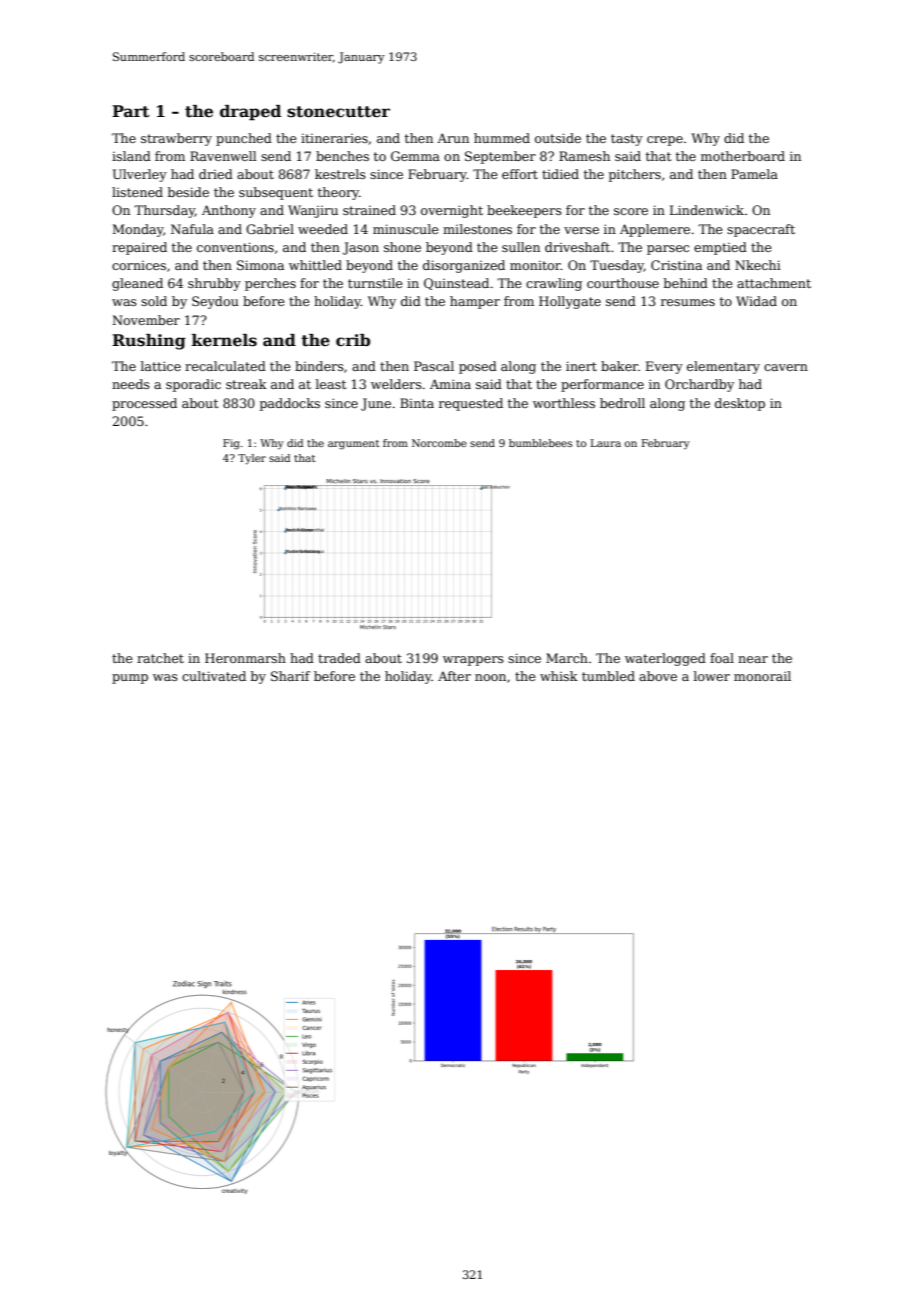 Image resolution: width=924 pixels, height=1308 pixels. What do you see at coordinates (743, 156) in the document?
I see `motherboard` at bounding box center [743, 156].
